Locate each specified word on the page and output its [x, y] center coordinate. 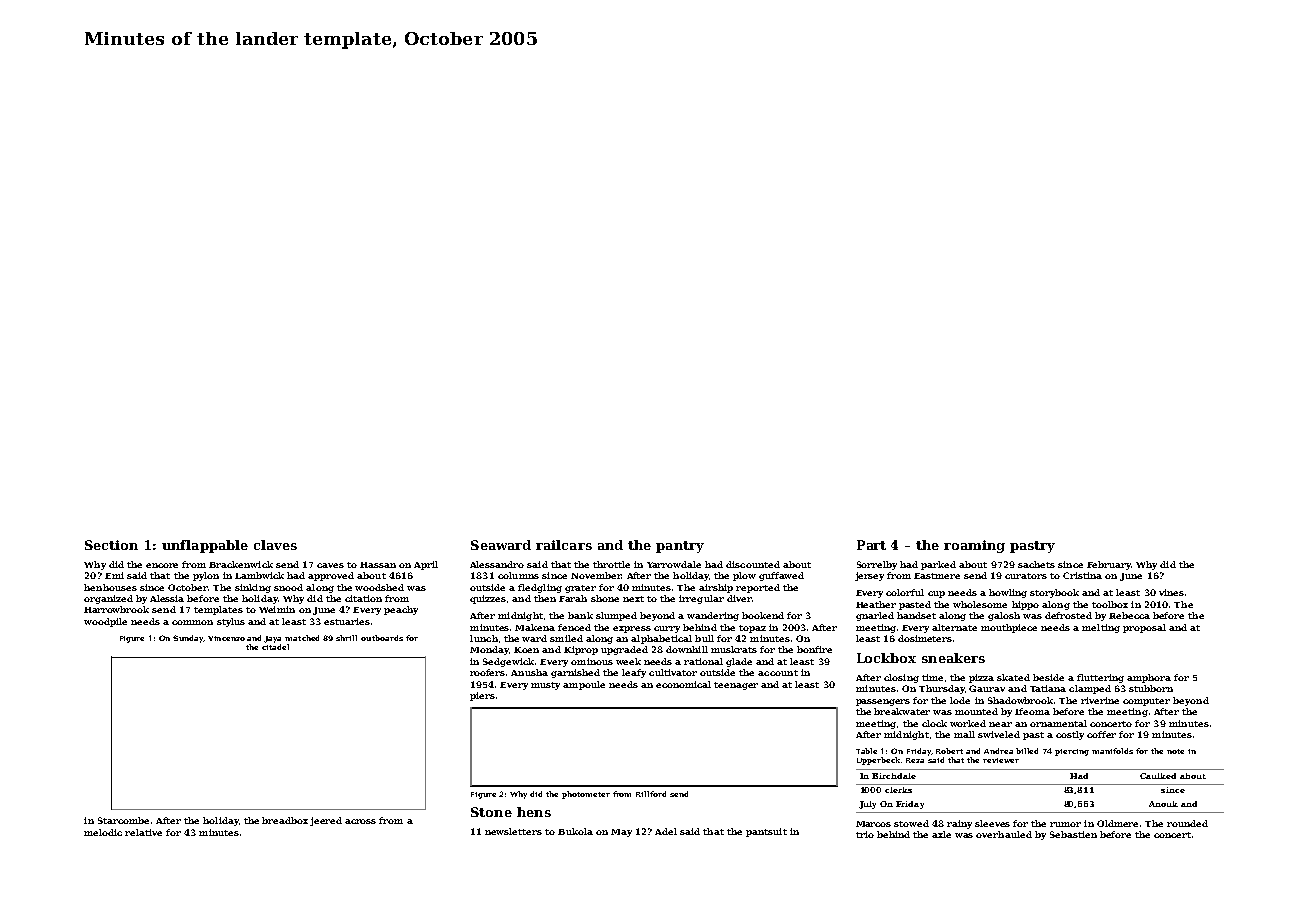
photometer [586, 795]
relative [143, 832]
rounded [1187, 823]
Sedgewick [509, 662]
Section [111, 545]
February [1109, 565]
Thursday [942, 689]
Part [871, 545]
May [621, 833]
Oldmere [1117, 823]
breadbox [285, 820]
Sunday [188, 639]
